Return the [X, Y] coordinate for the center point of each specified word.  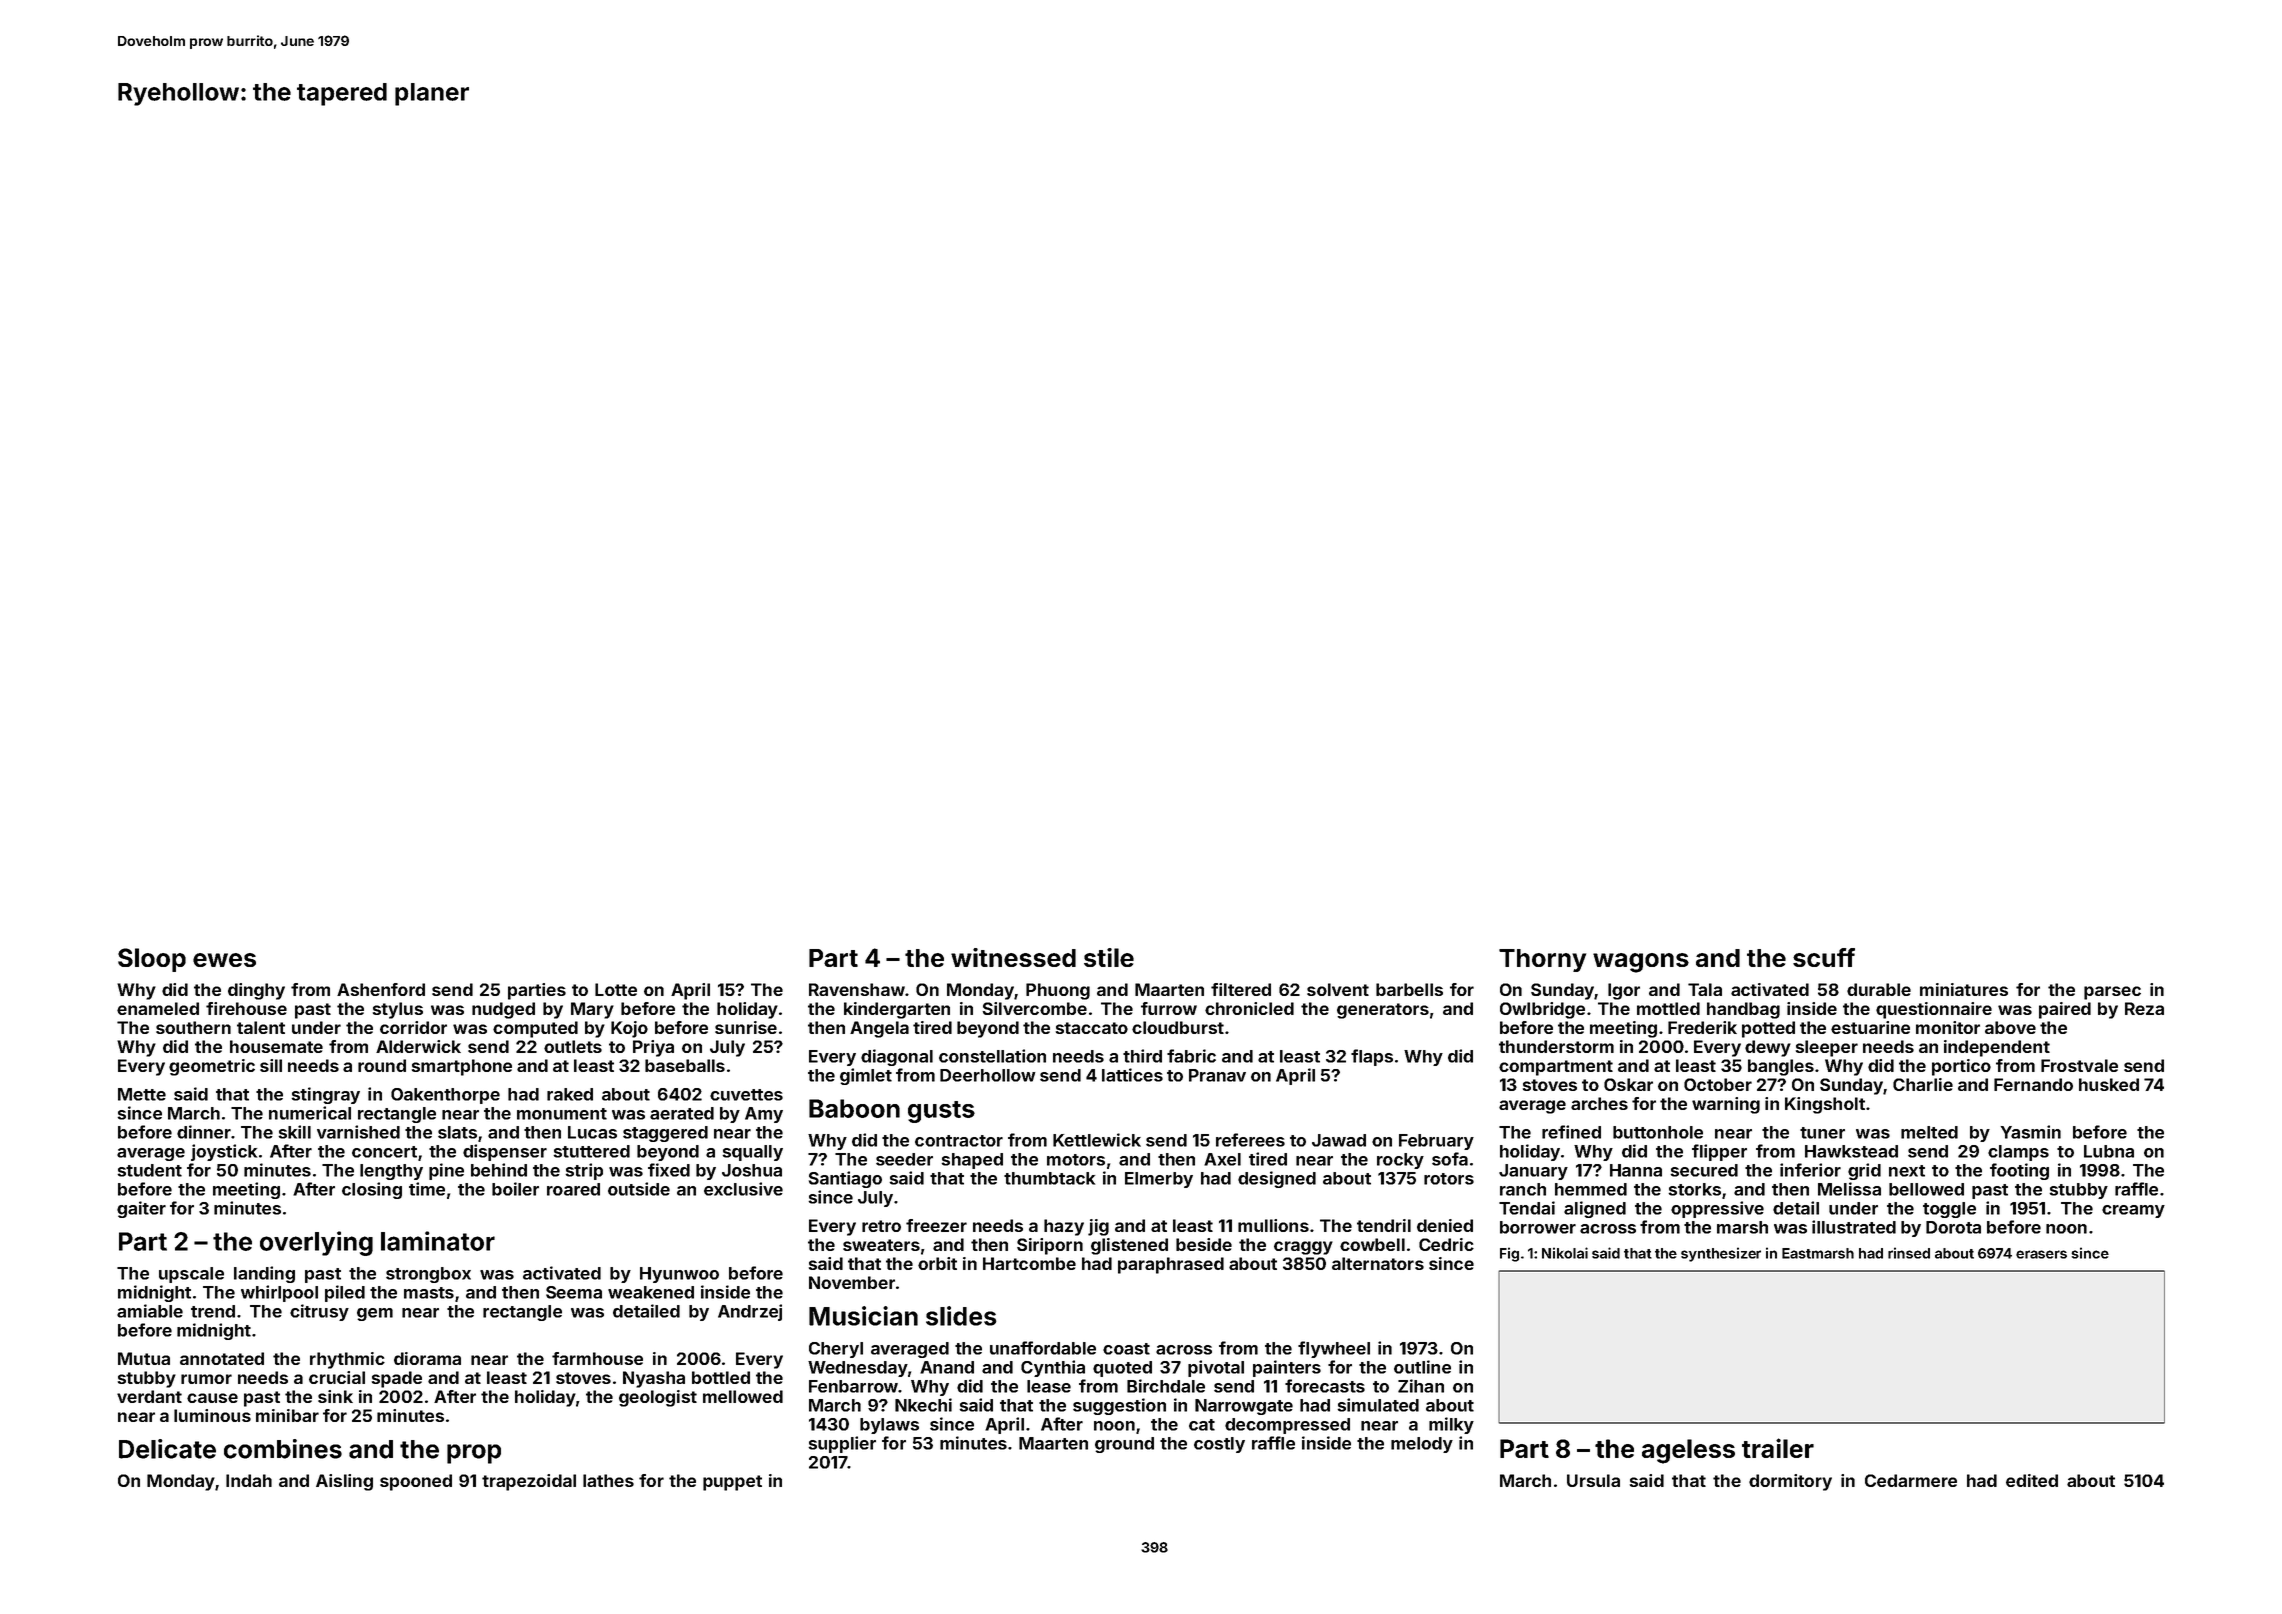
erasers [2041, 1254]
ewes [224, 960]
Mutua [144, 1358]
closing [372, 1190]
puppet [732, 1483]
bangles [1781, 1067]
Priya [653, 1048]
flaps [1372, 1057]
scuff [1824, 957]
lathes [608, 1480]
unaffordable [1043, 1348]
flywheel [1334, 1349]
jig [1098, 1227]
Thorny [1542, 960]
